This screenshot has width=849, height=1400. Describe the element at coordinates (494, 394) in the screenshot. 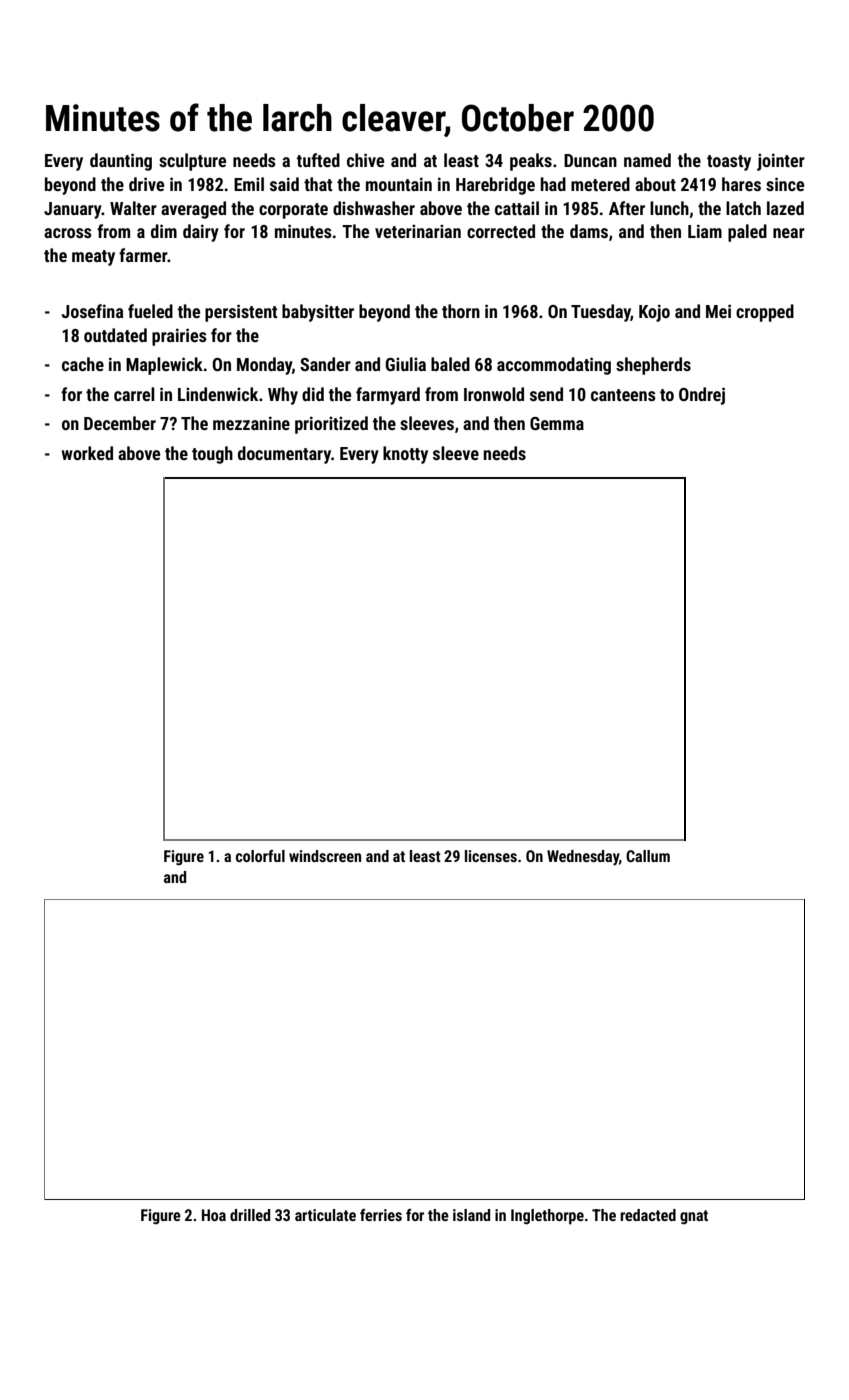

I see `Ironwold` at that location.
